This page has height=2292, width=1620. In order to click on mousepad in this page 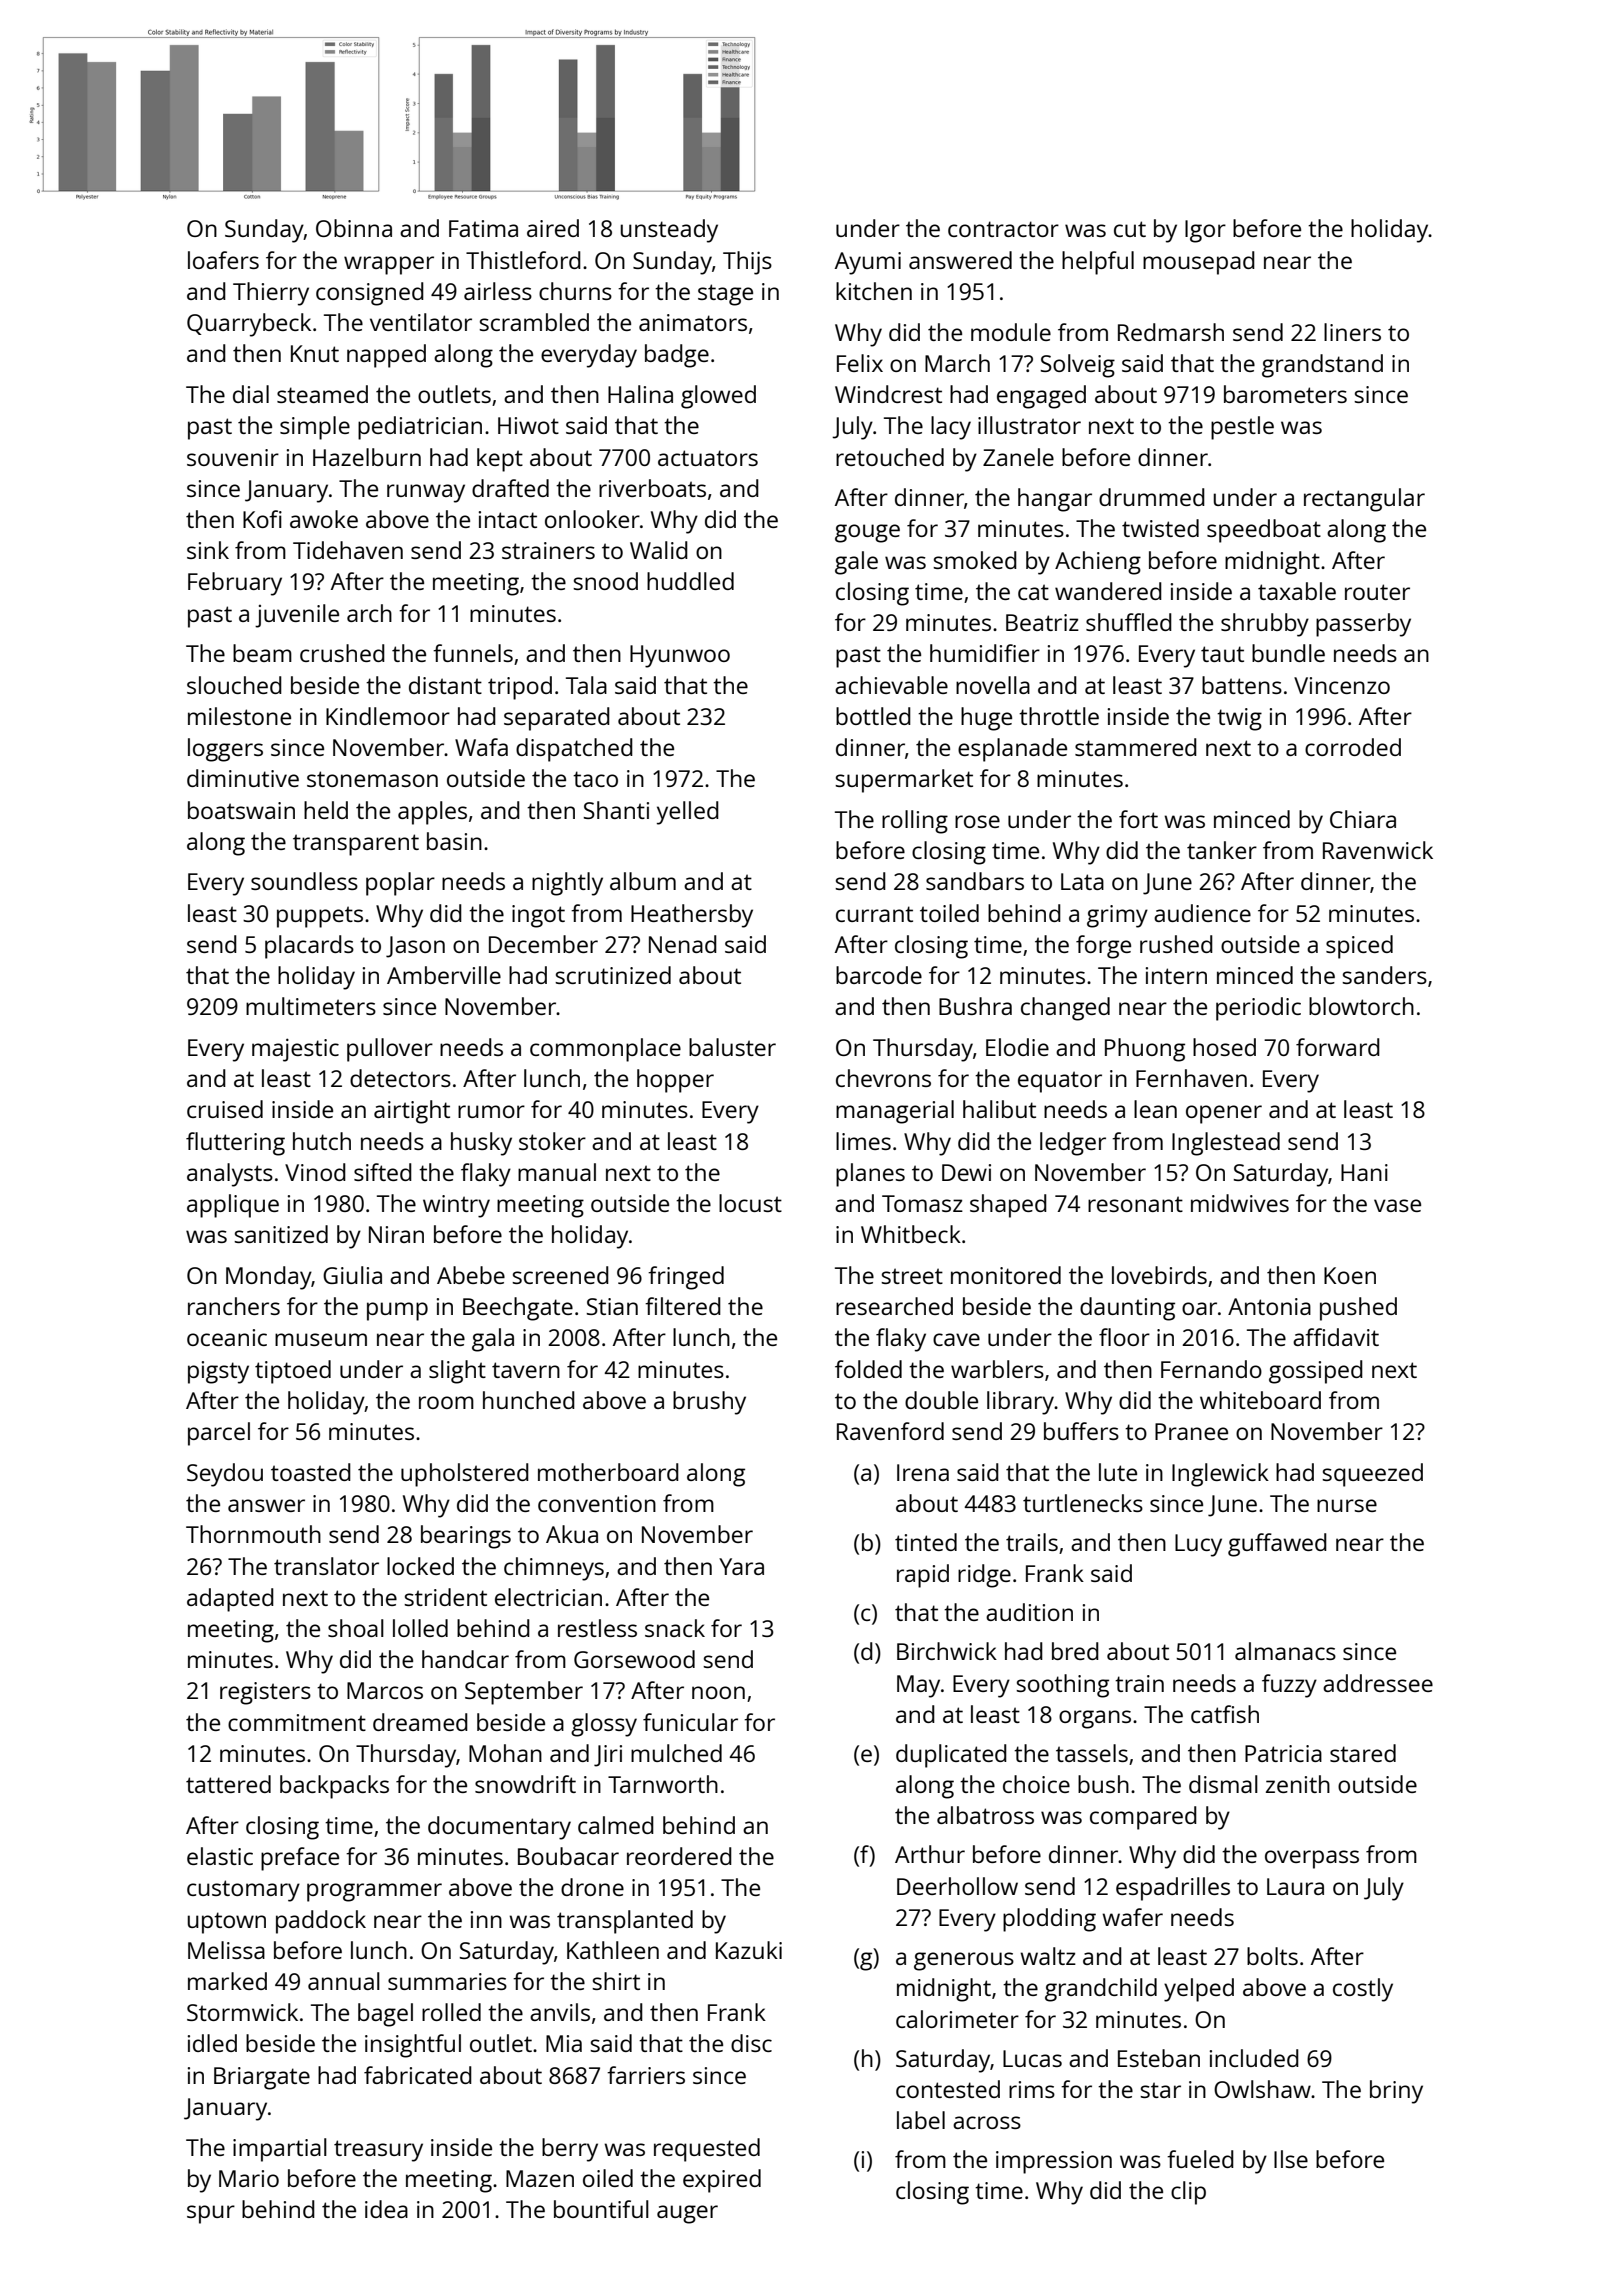, I will do `click(1199, 263)`.
